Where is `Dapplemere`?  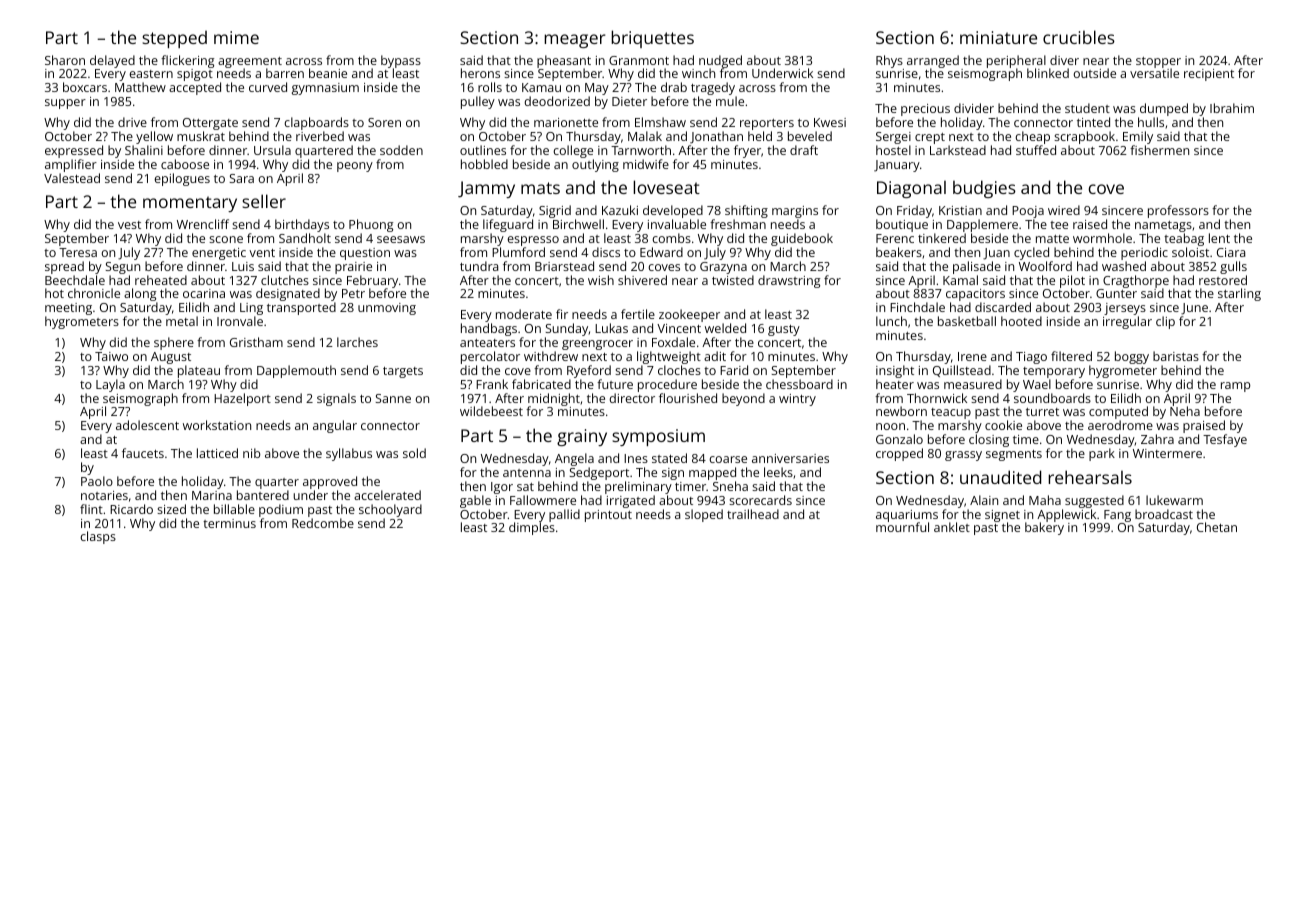 Dapplemere is located at coordinates (982, 225).
